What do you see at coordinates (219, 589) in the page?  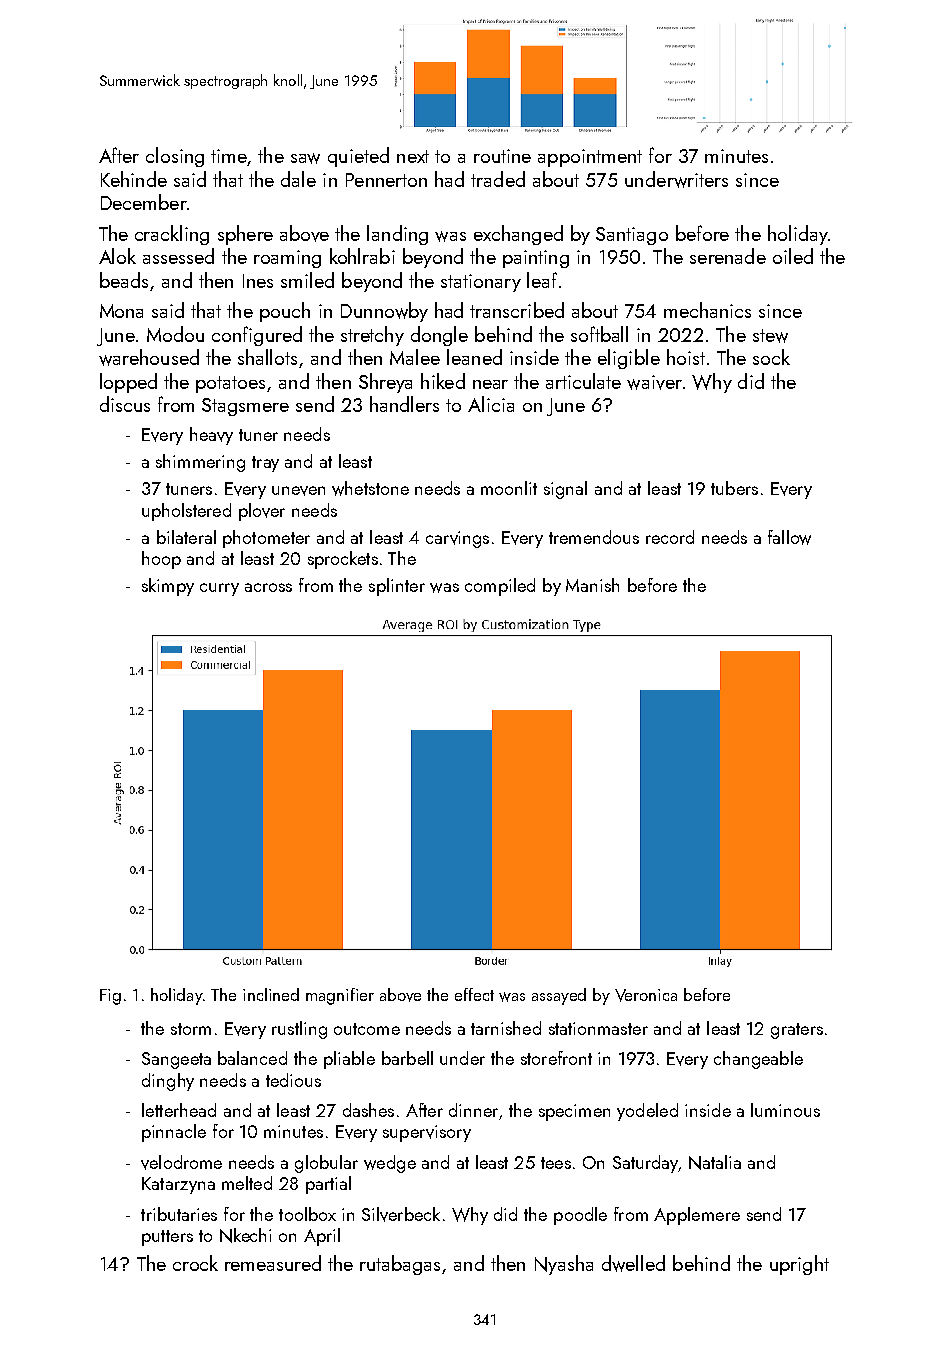 I see `curry` at bounding box center [219, 589].
